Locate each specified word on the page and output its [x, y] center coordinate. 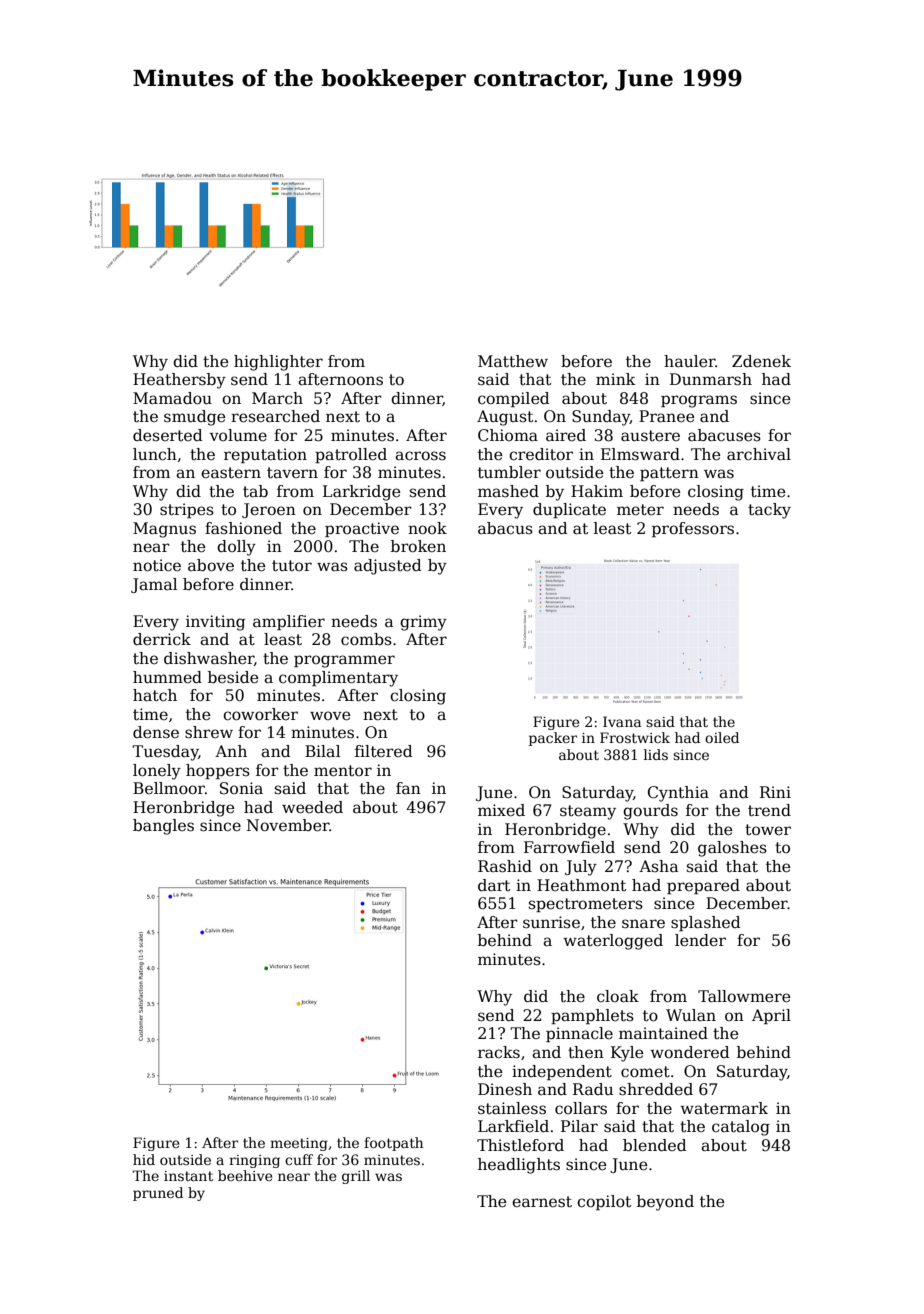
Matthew [513, 361]
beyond [665, 1203]
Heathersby [179, 381]
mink [616, 379]
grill [356, 1177]
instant [188, 1176]
